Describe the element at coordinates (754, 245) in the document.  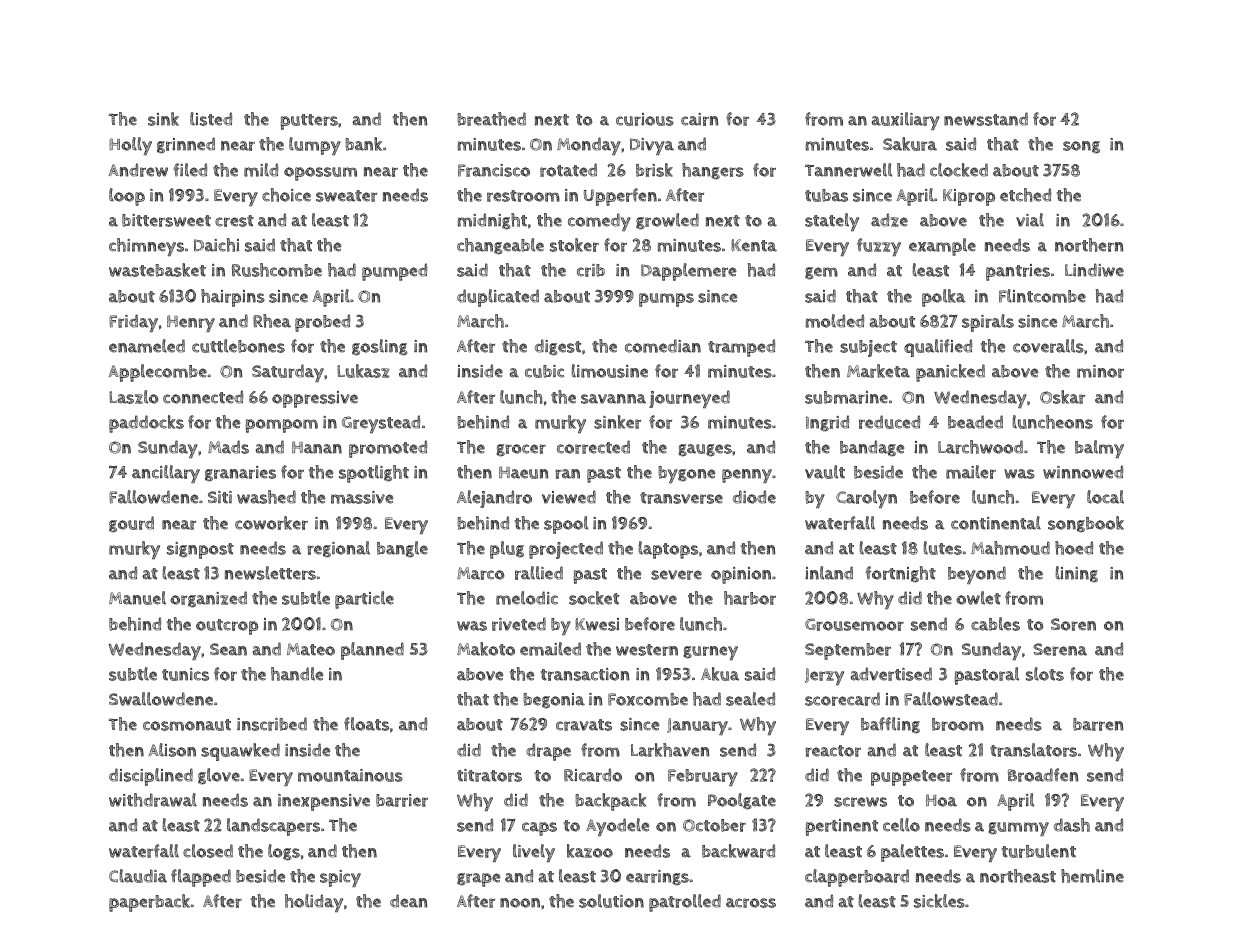
I see `Kenta` at that location.
